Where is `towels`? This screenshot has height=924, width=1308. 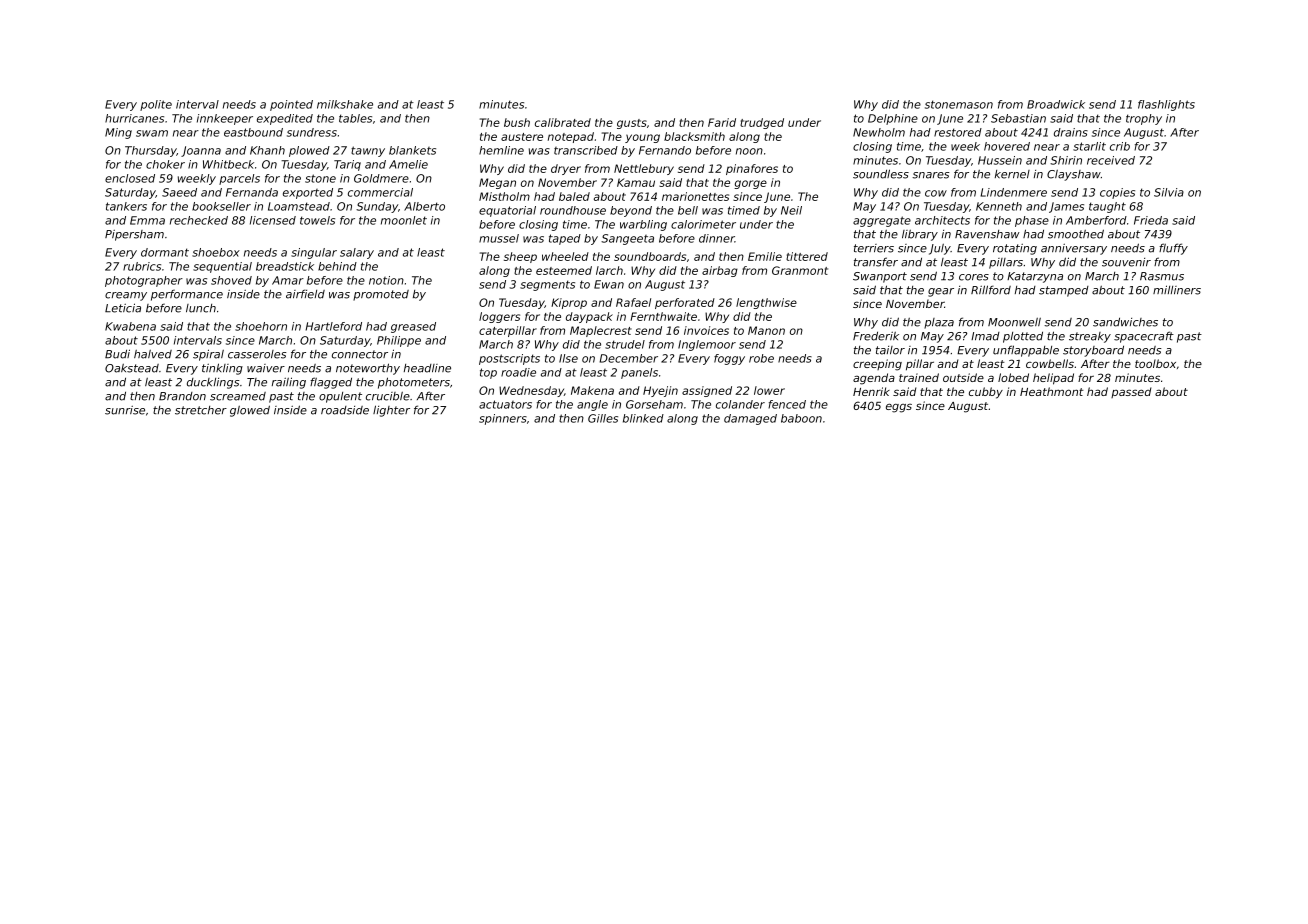
towels is located at coordinates (317, 220).
